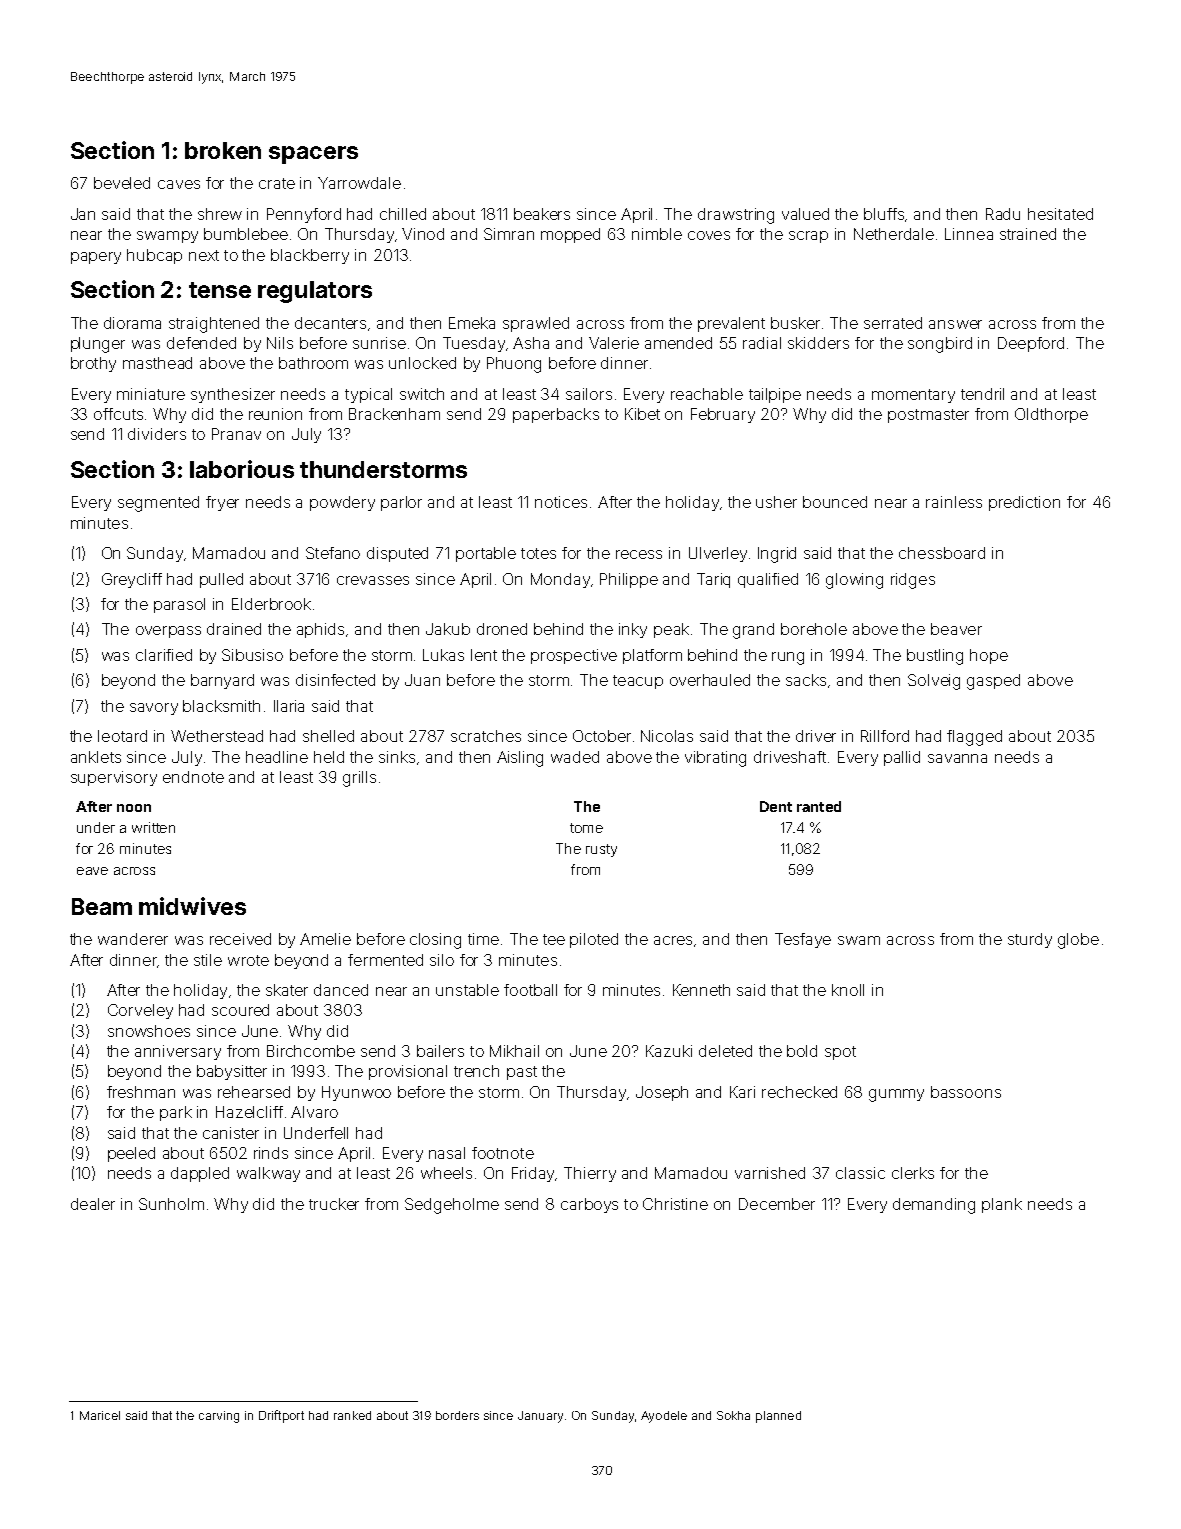  Describe the element at coordinates (770, 1173) in the image. I see `varnished` at that location.
